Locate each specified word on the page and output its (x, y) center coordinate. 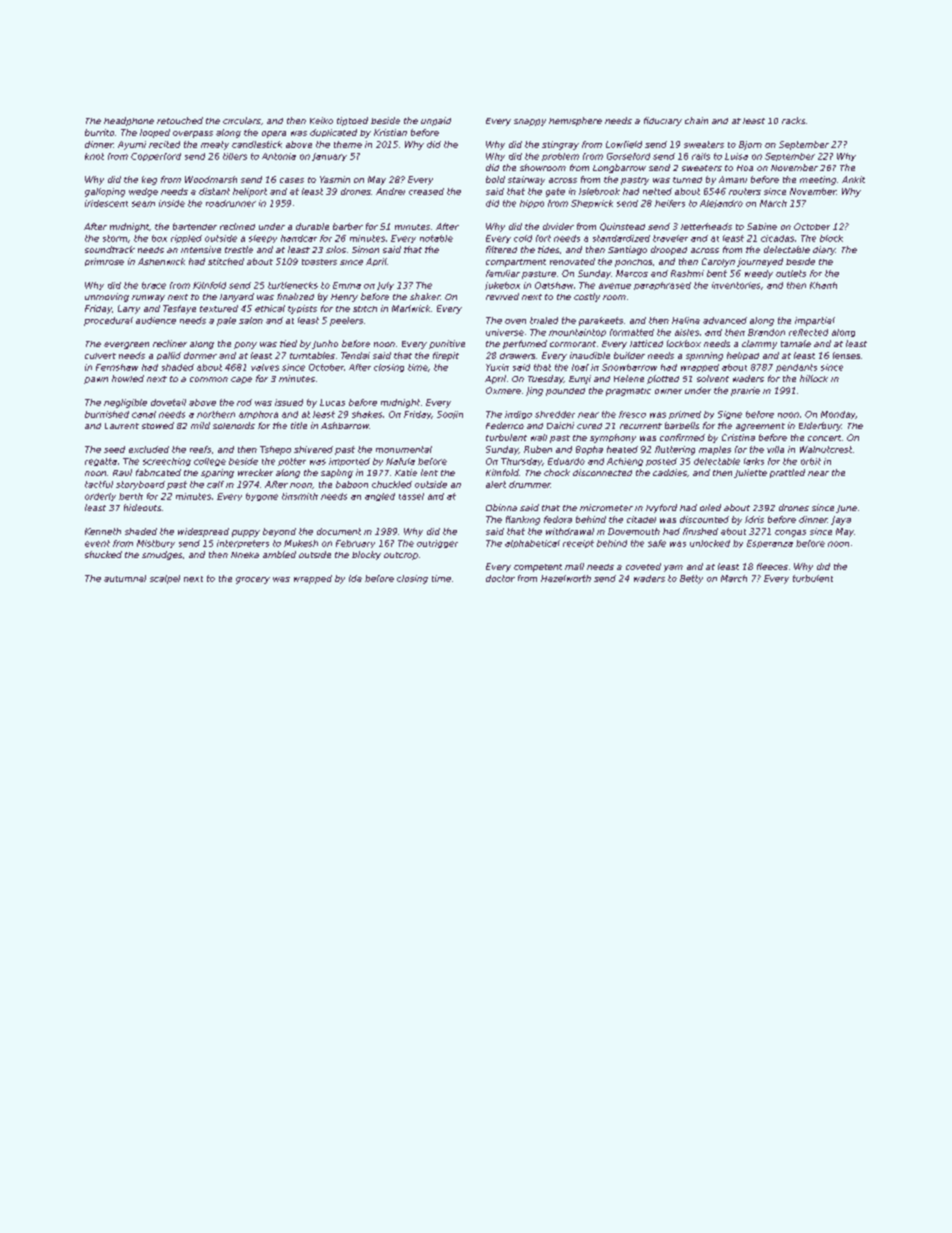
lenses (846, 355)
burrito (99, 132)
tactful (99, 484)
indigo (518, 415)
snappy (530, 122)
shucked (103, 554)
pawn (96, 380)
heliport (250, 192)
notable (436, 238)
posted (661, 462)
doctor (500, 578)
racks (793, 120)
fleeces (772, 566)
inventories (736, 285)
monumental (404, 449)
